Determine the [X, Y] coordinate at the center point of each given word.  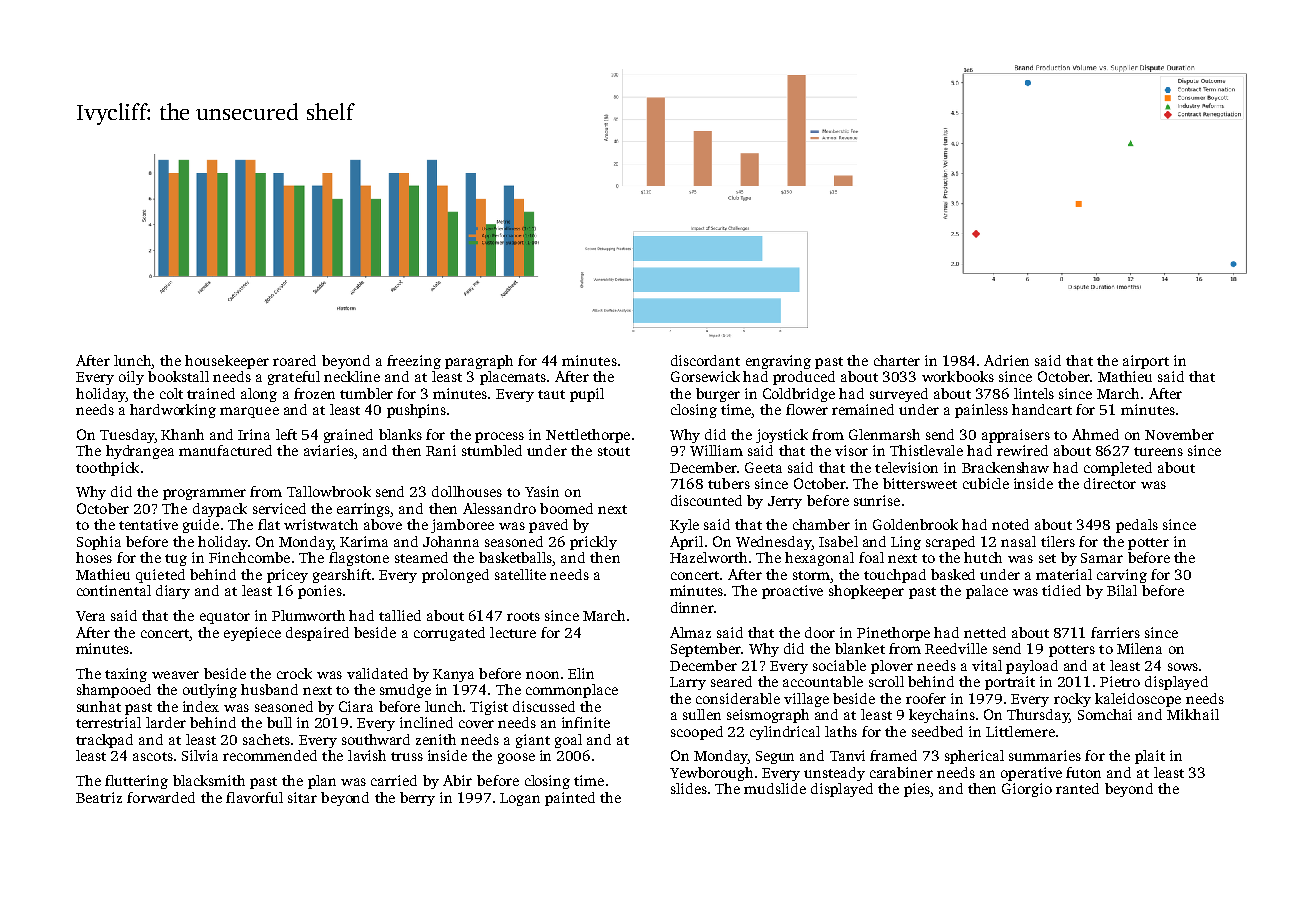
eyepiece [252, 634]
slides [689, 788]
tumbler [366, 393]
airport [1146, 362]
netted [985, 632]
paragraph [479, 362]
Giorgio [1027, 790]
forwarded [161, 797]
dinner [692, 607]
